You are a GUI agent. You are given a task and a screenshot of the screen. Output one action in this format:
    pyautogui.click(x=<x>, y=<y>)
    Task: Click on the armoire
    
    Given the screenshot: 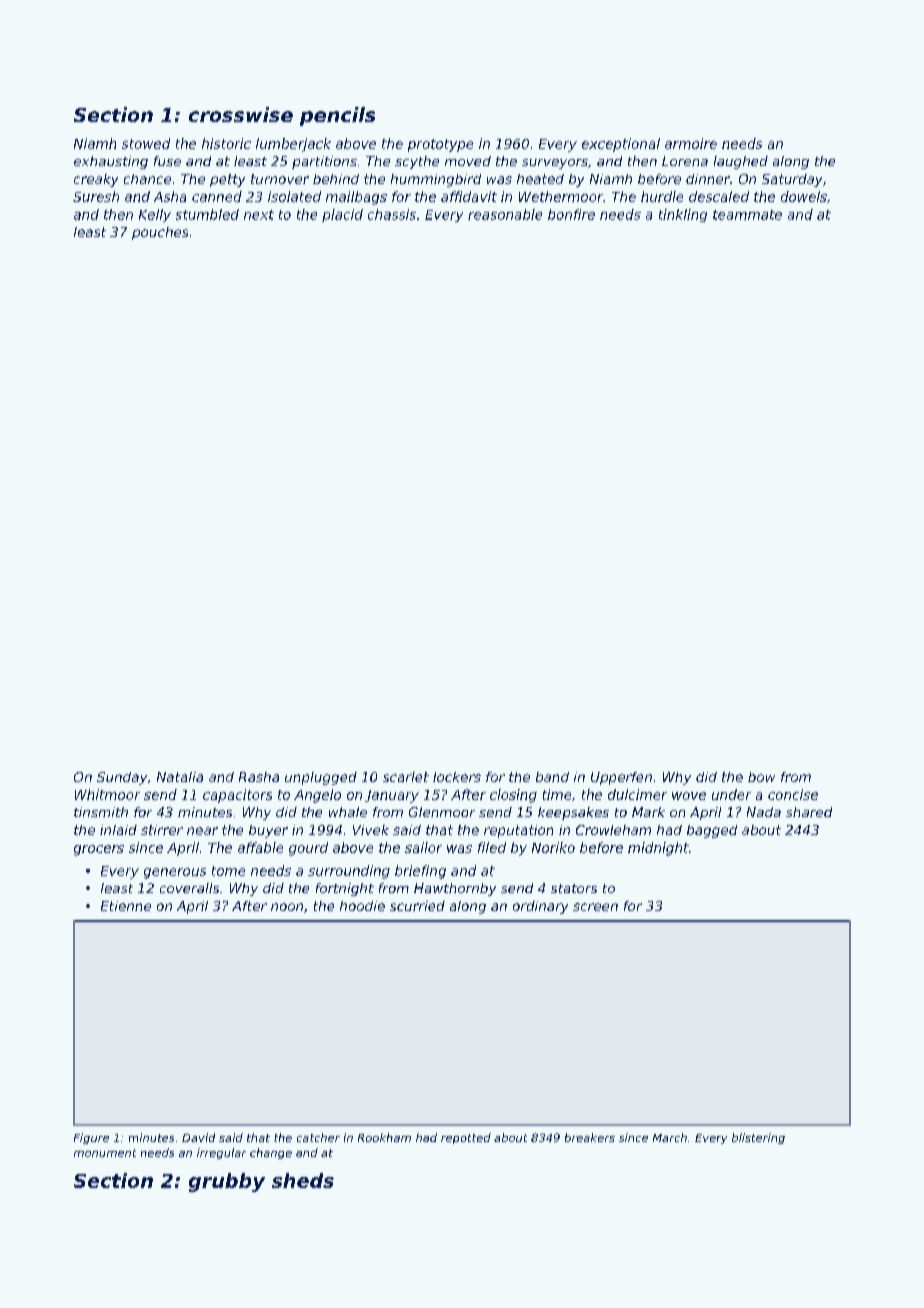 What is the action you would take?
    pyautogui.click(x=691, y=143)
